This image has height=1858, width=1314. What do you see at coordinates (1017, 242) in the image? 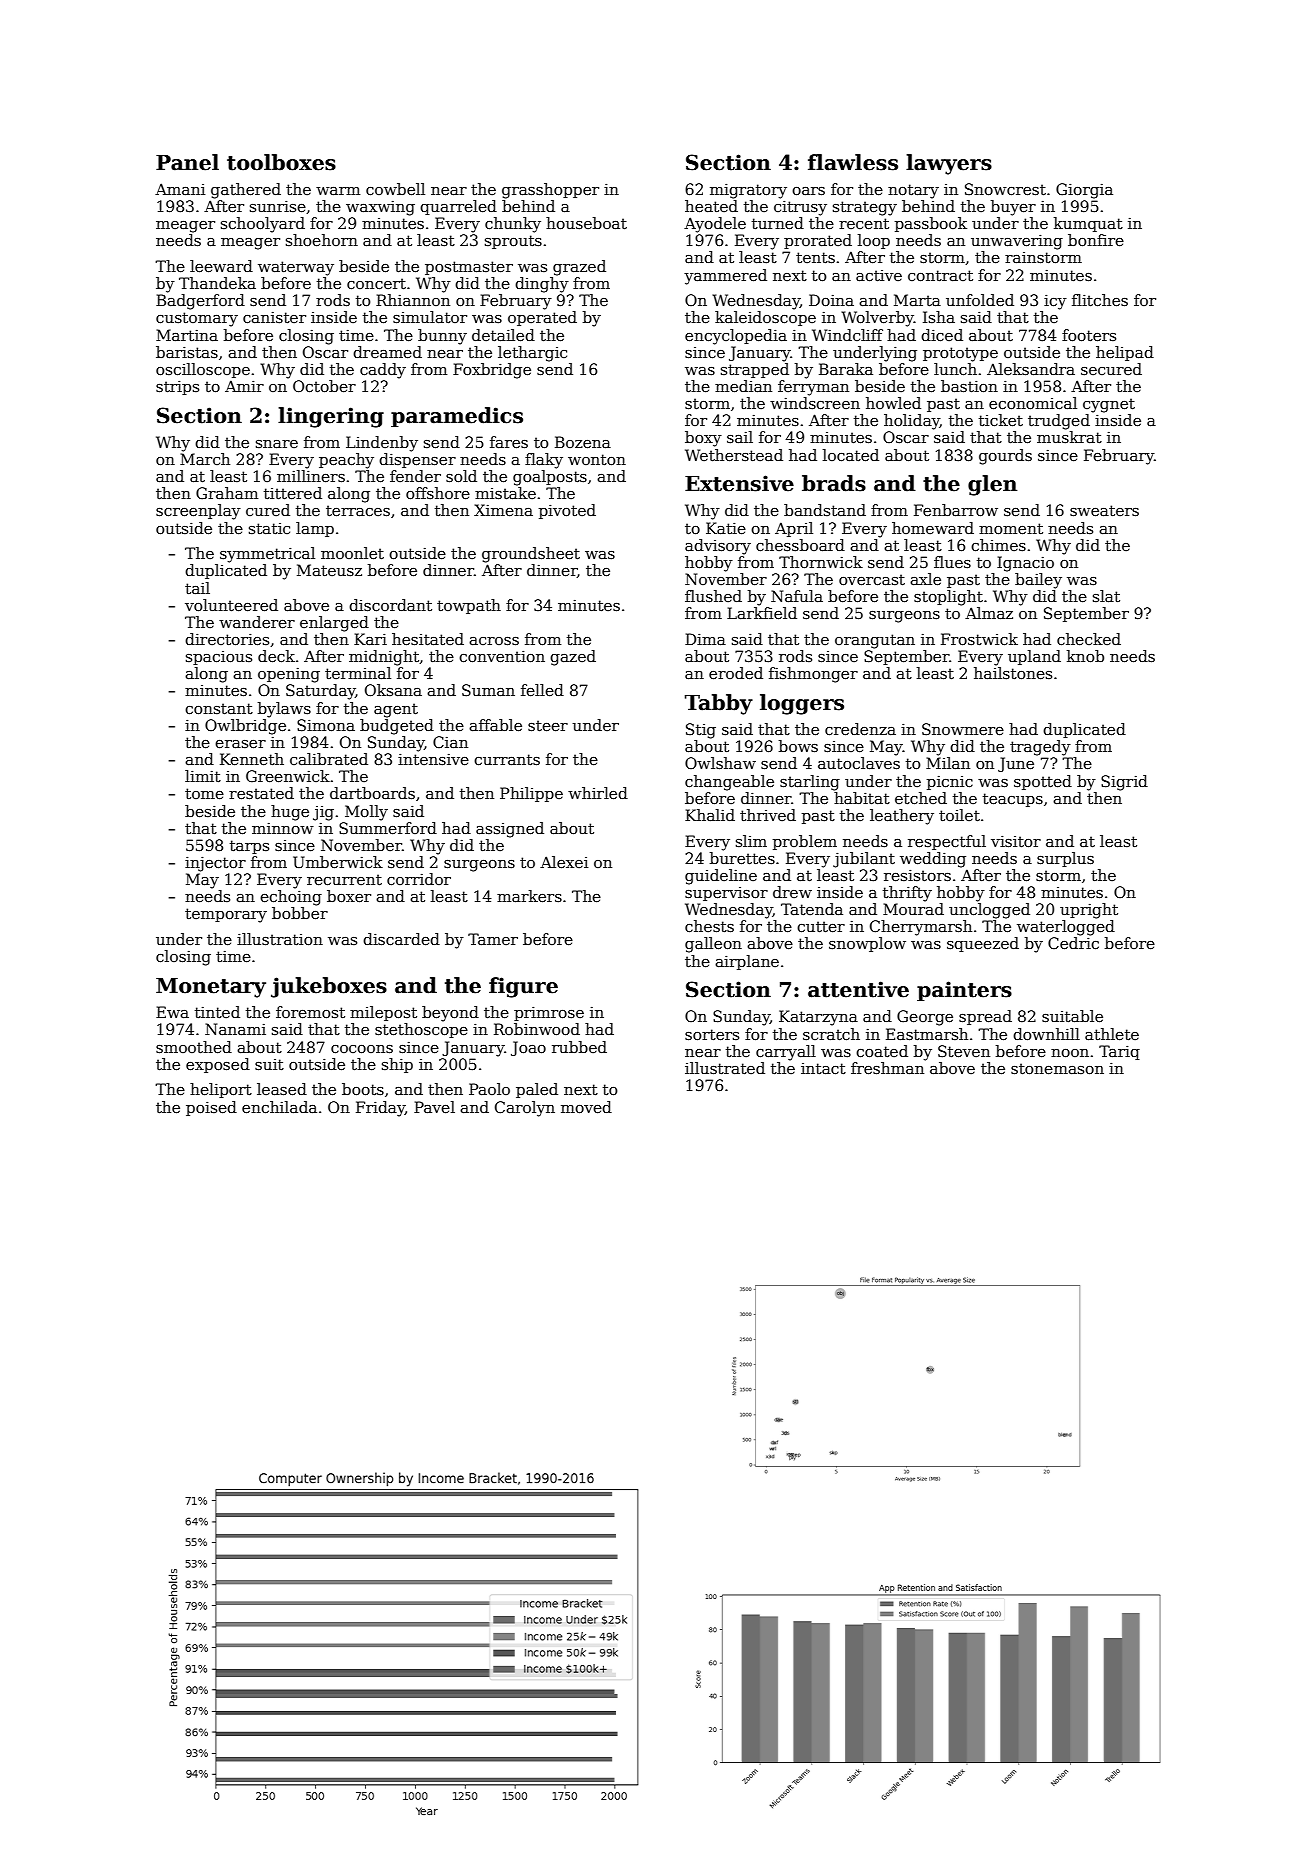
I see `unwavering` at bounding box center [1017, 242].
